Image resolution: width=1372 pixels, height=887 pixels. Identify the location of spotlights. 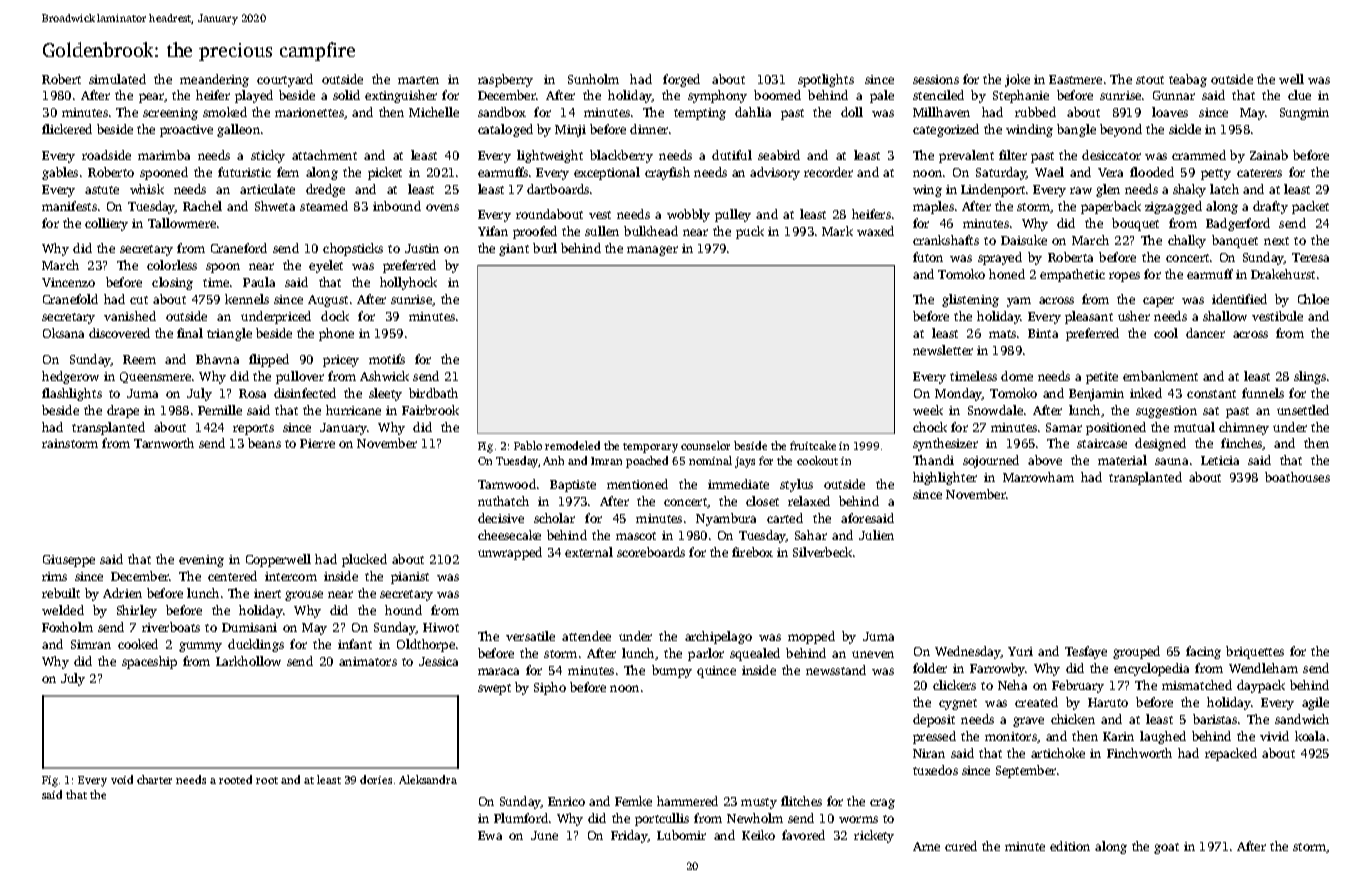
(826, 80).
